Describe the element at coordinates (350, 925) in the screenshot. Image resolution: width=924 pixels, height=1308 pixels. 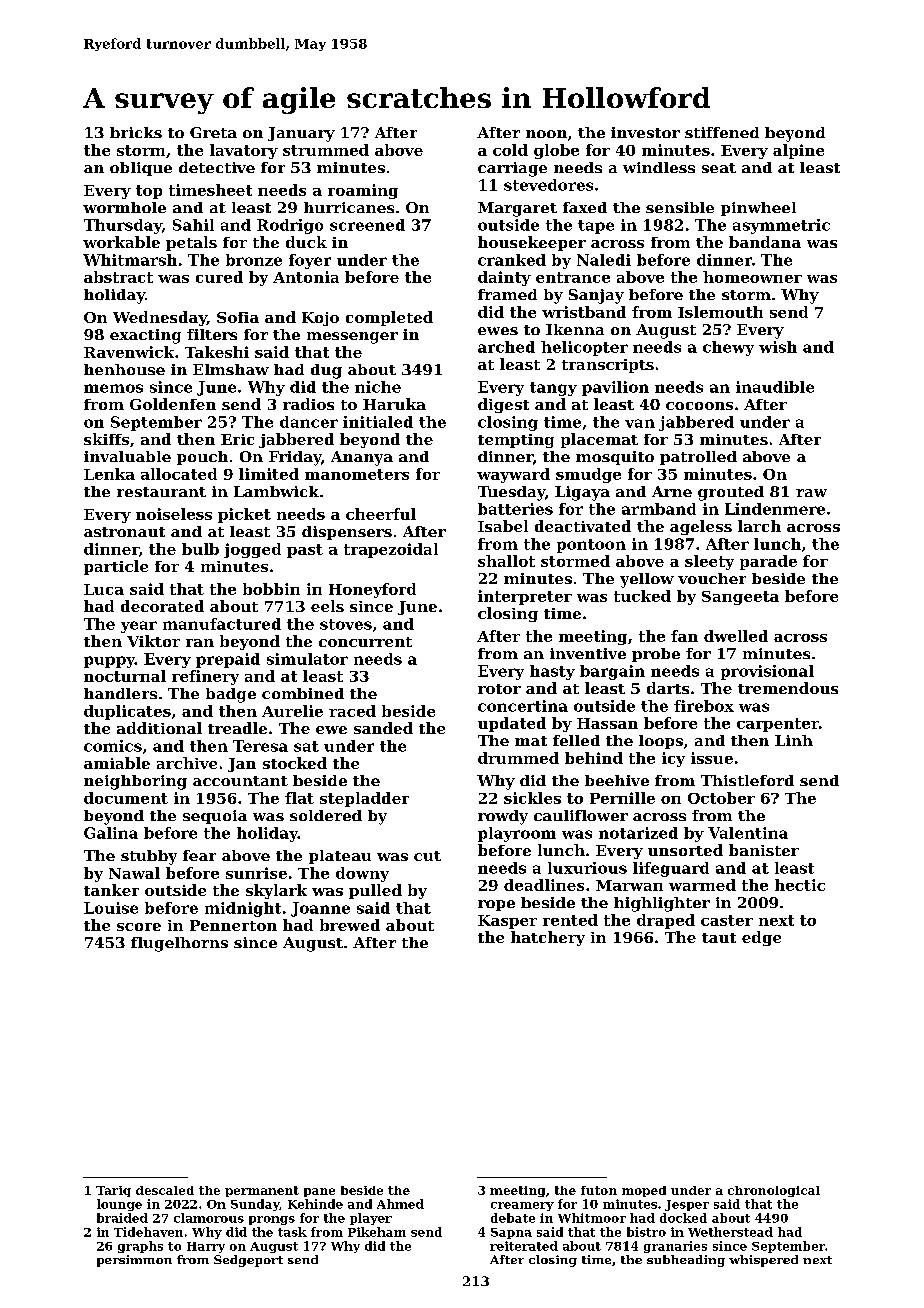
I see `brewed` at that location.
